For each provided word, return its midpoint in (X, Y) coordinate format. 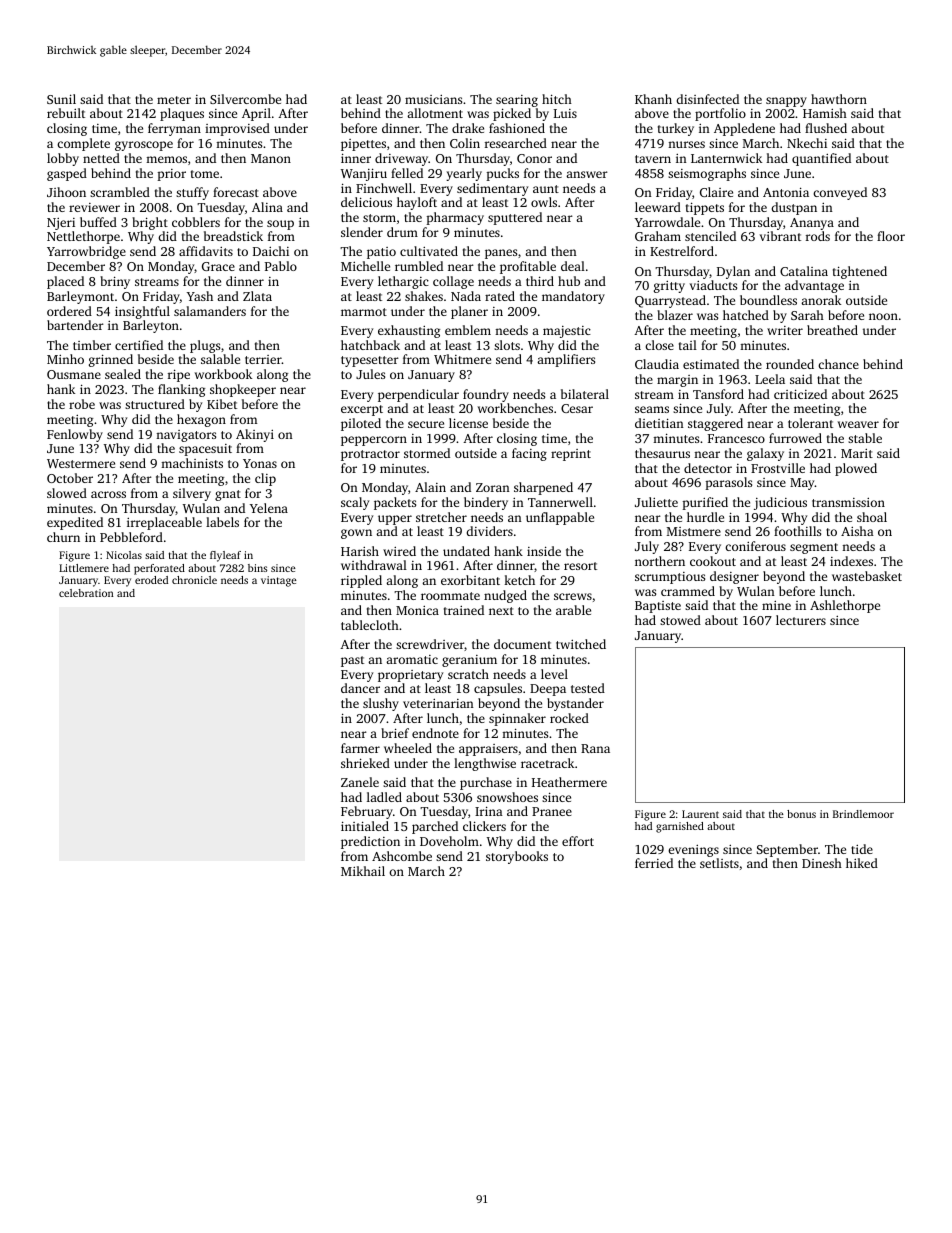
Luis (565, 113)
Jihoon (66, 192)
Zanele (360, 782)
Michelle (365, 266)
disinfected (707, 99)
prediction (370, 842)
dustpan (794, 208)
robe (82, 404)
